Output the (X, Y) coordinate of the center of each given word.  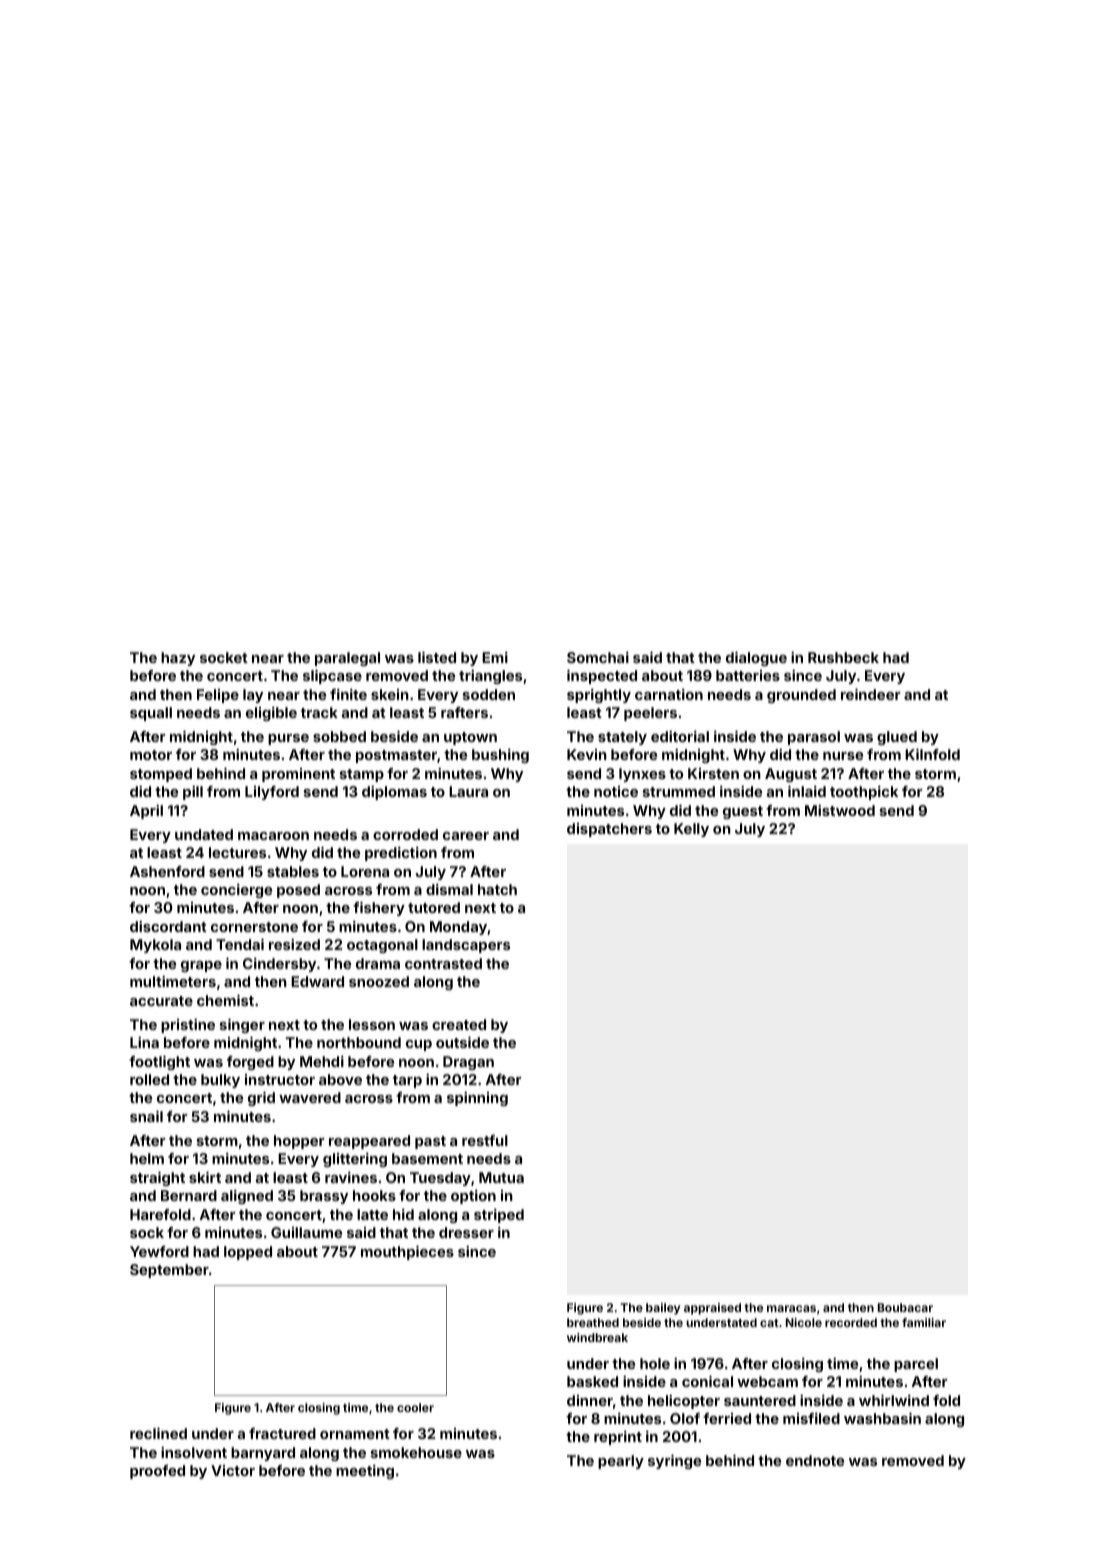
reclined (158, 1433)
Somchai (598, 657)
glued (897, 738)
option (473, 1196)
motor (151, 755)
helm (147, 1158)
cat (769, 1323)
